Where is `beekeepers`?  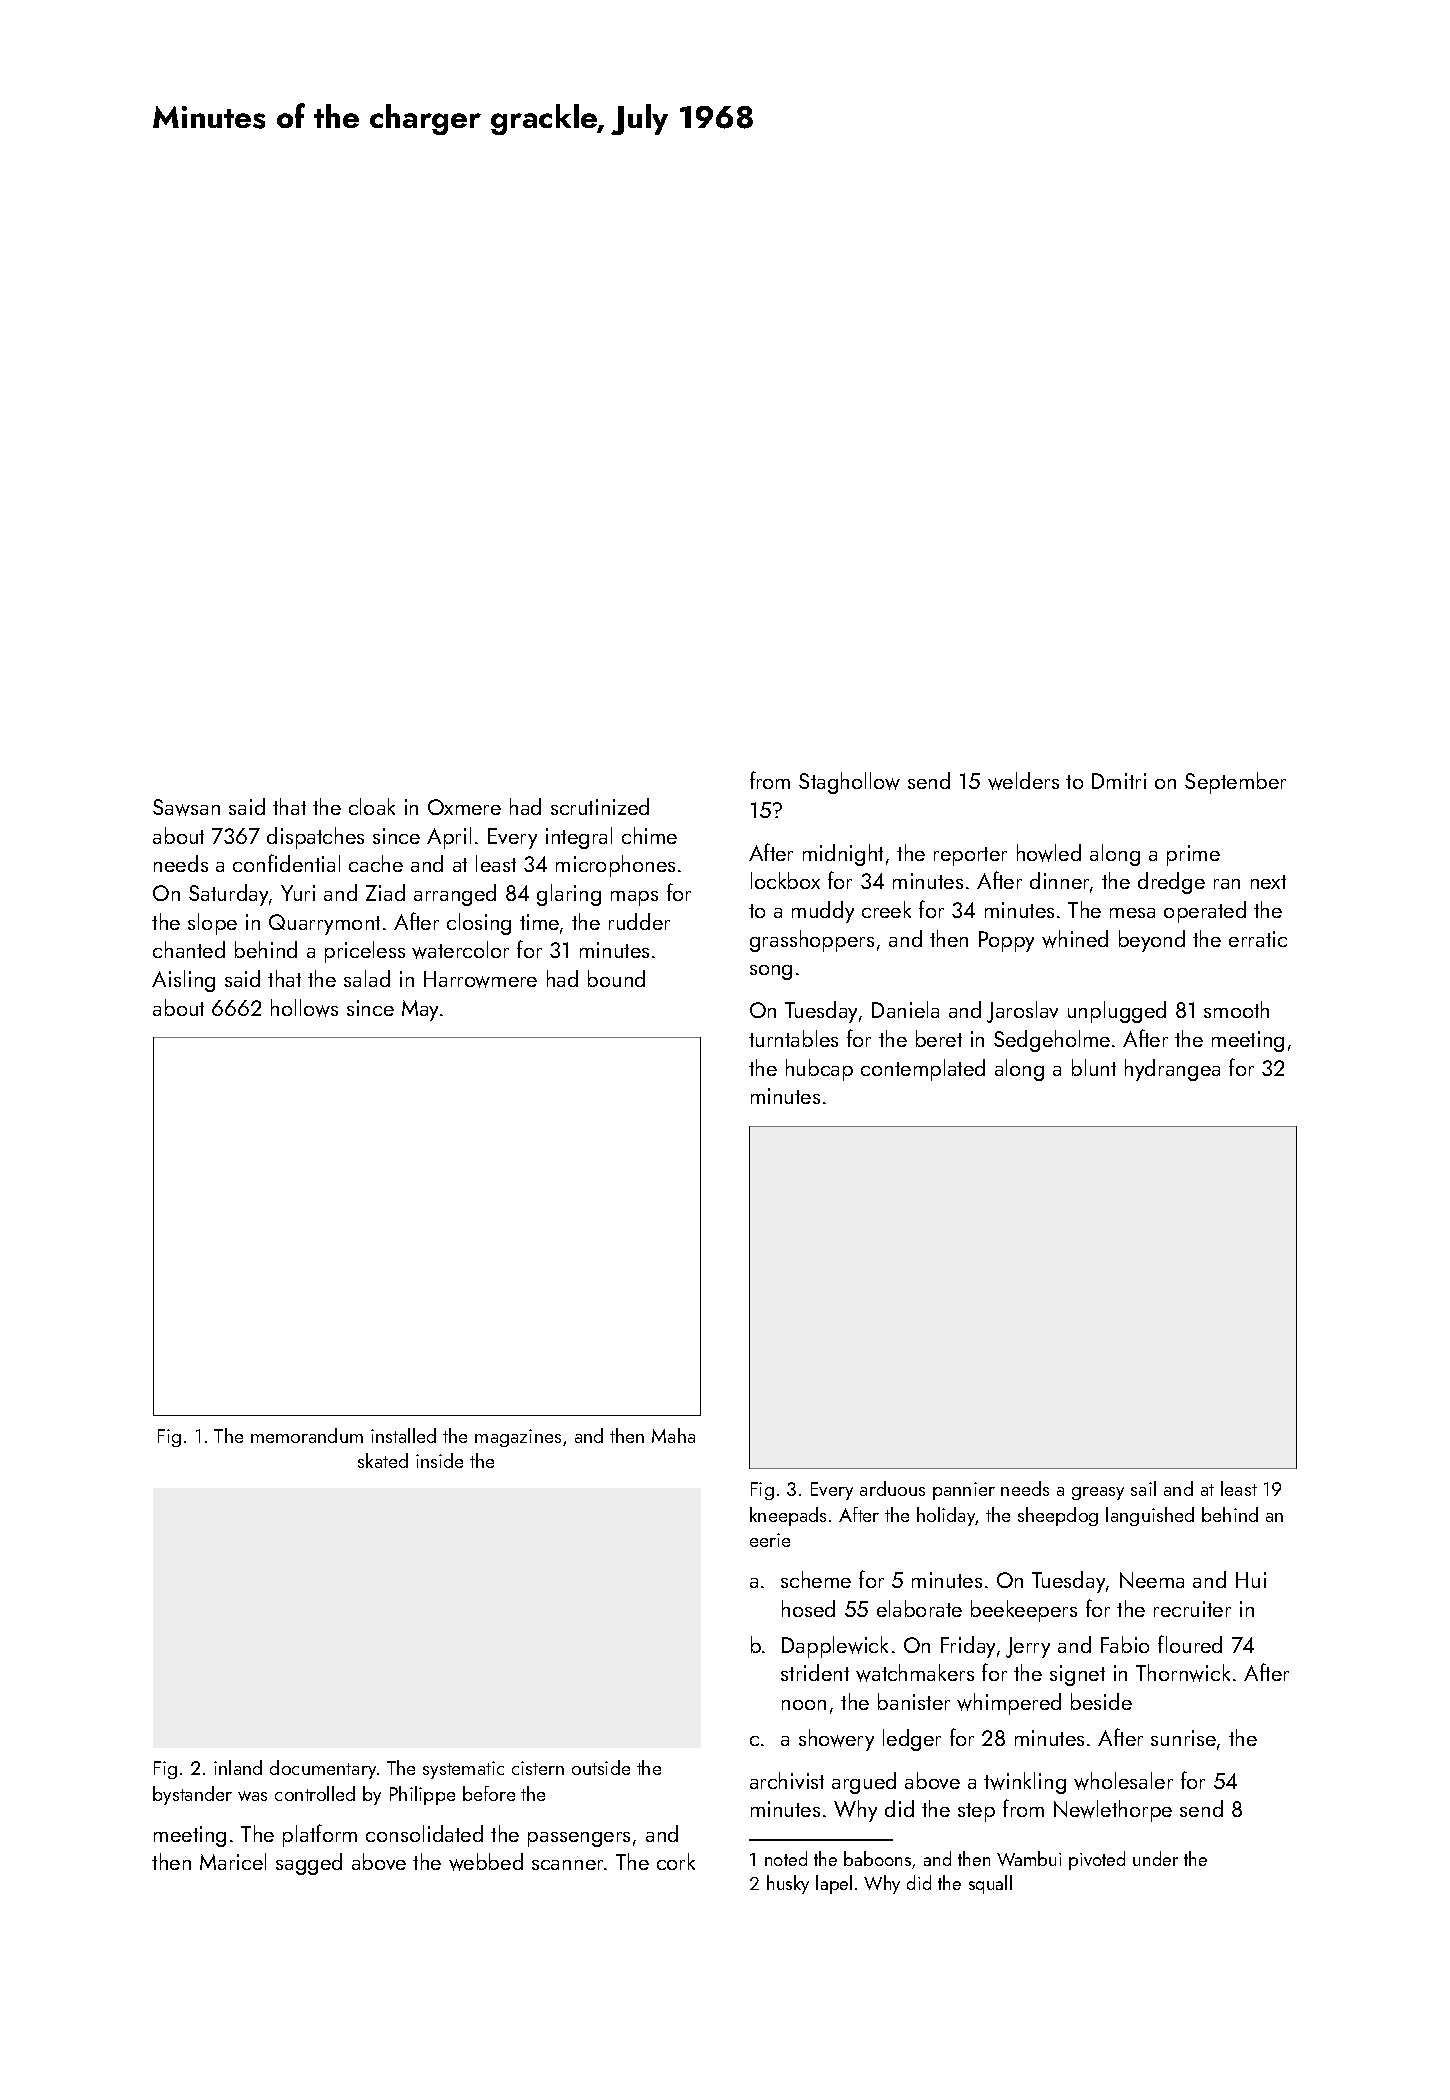
beekeepers is located at coordinates (1024, 1611).
